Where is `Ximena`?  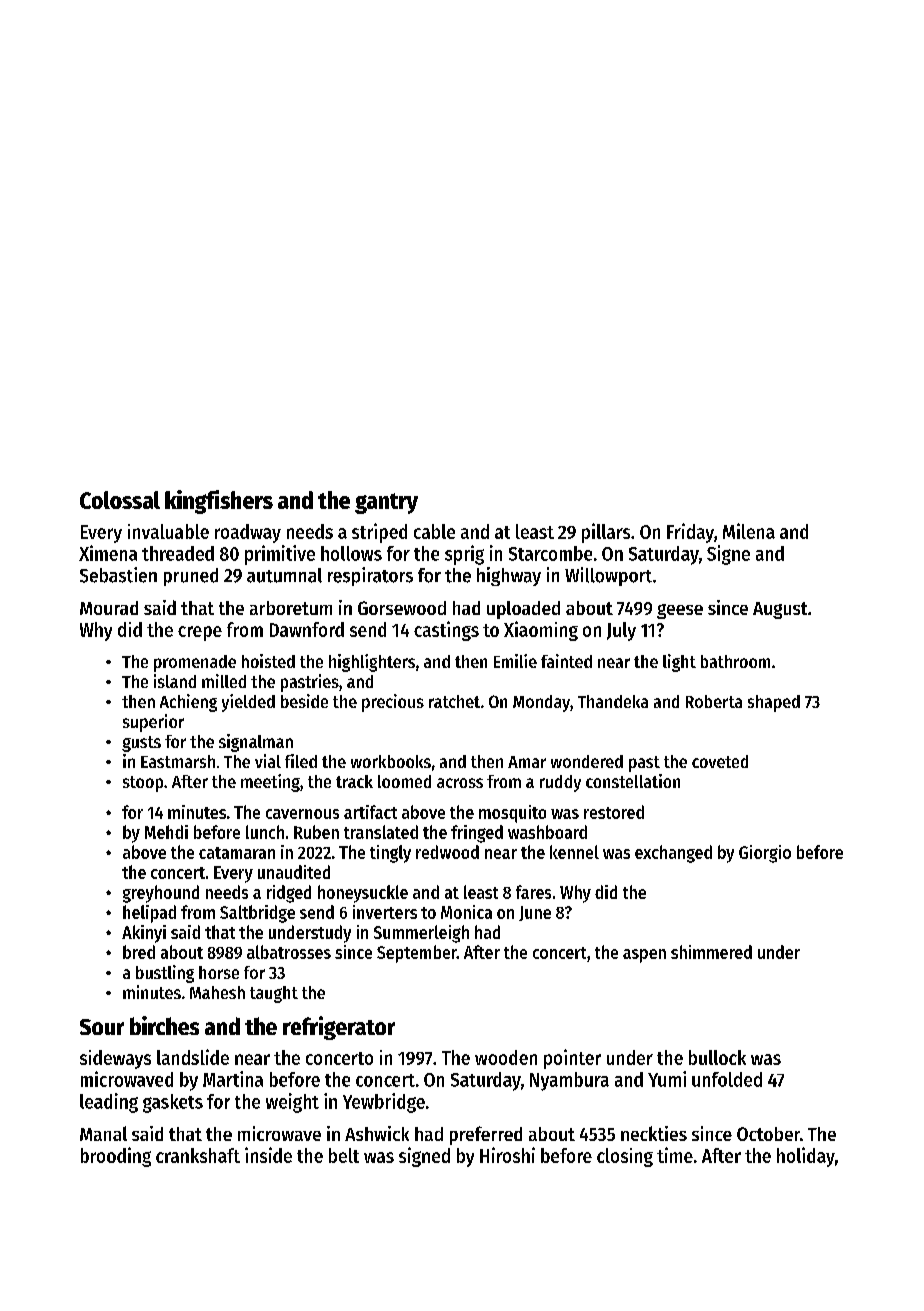
Ximena is located at coordinates (108, 553).
